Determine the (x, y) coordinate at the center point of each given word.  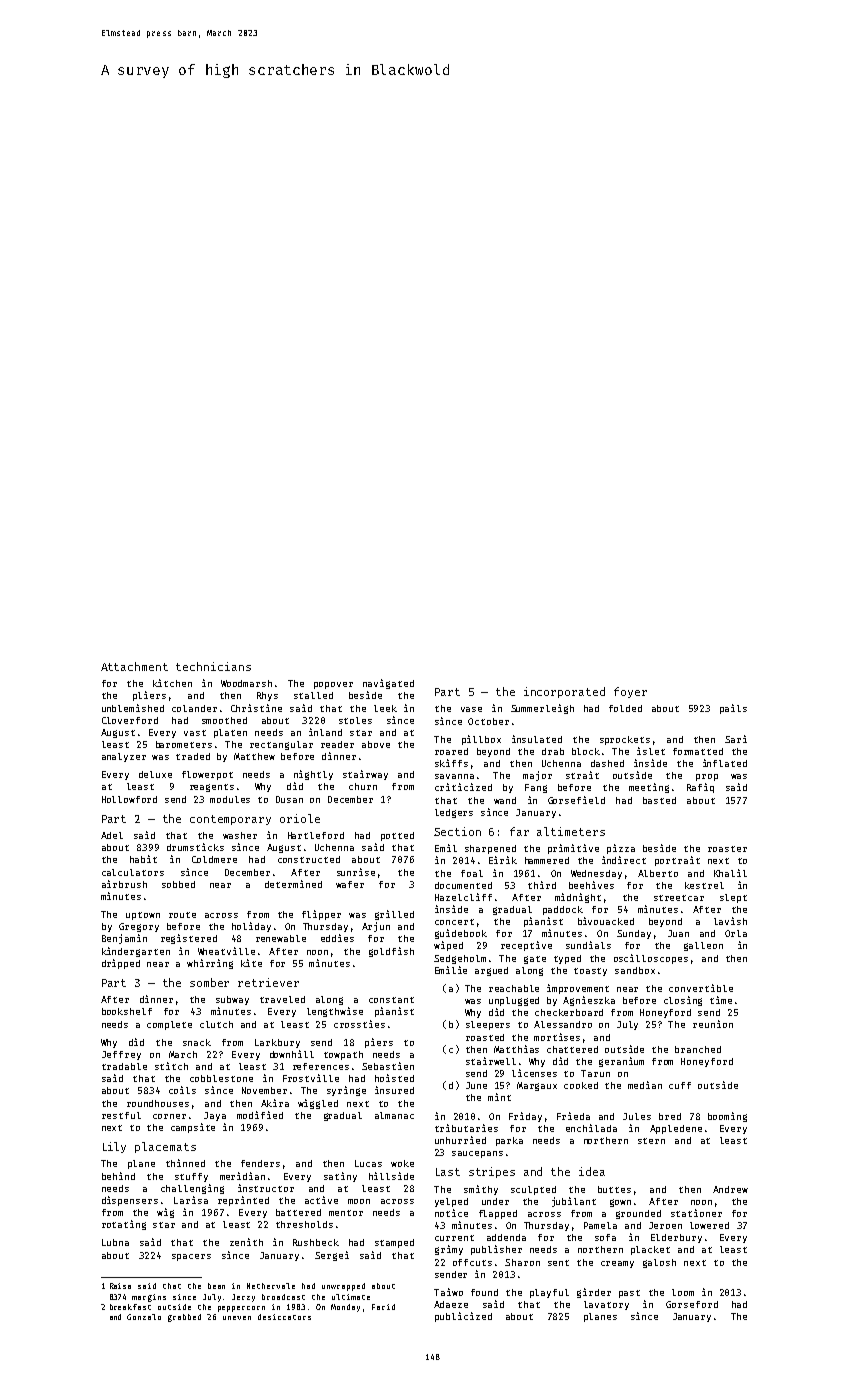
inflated (725, 763)
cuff (680, 1085)
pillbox (481, 740)
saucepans (477, 1154)
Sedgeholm (460, 959)
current (454, 1238)
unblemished (133, 708)
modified (260, 1115)
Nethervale (271, 1286)
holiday (251, 927)
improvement (578, 989)
